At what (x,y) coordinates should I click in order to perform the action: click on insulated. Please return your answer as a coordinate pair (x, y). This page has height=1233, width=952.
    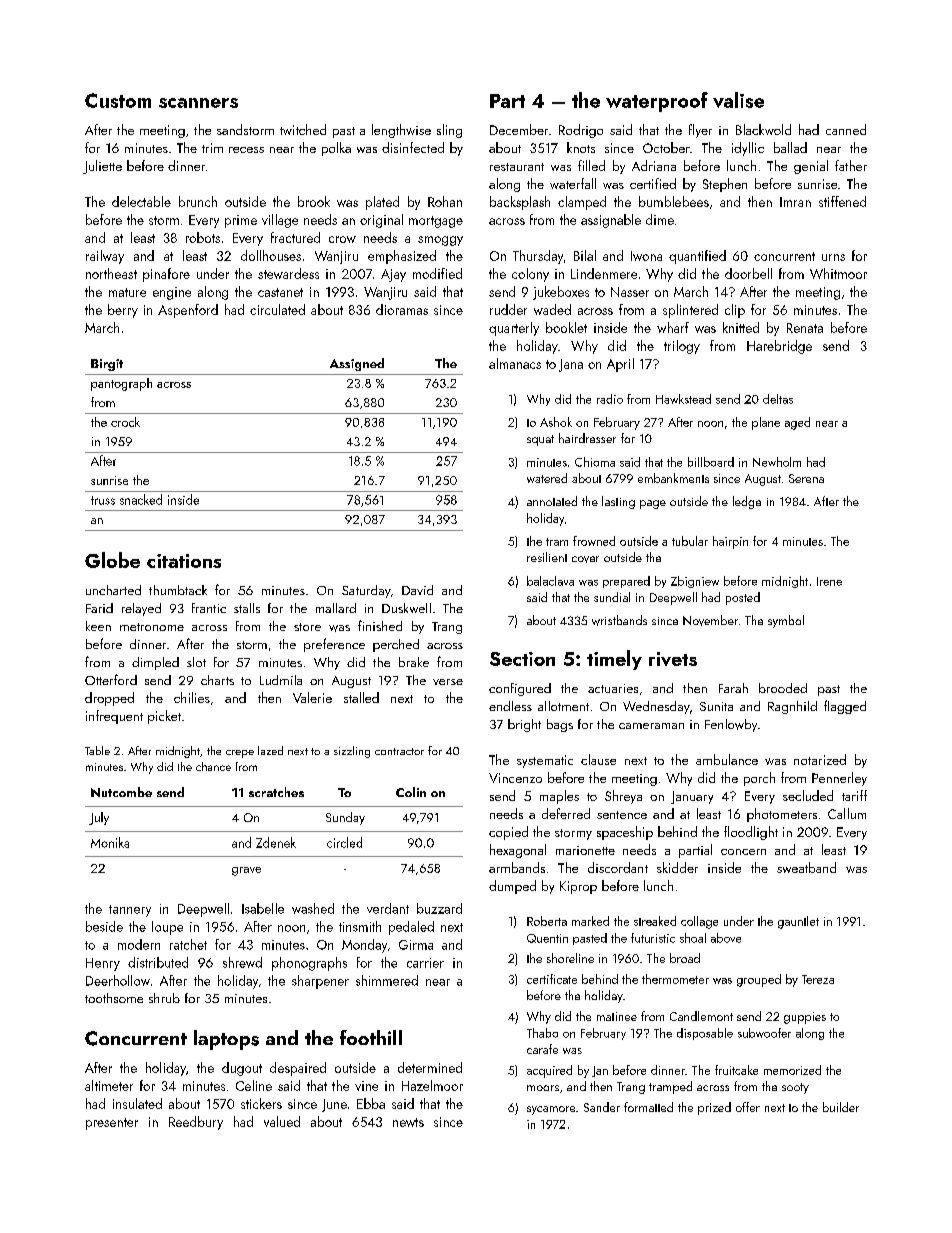
    Looking at the image, I should click on (137, 1103).
